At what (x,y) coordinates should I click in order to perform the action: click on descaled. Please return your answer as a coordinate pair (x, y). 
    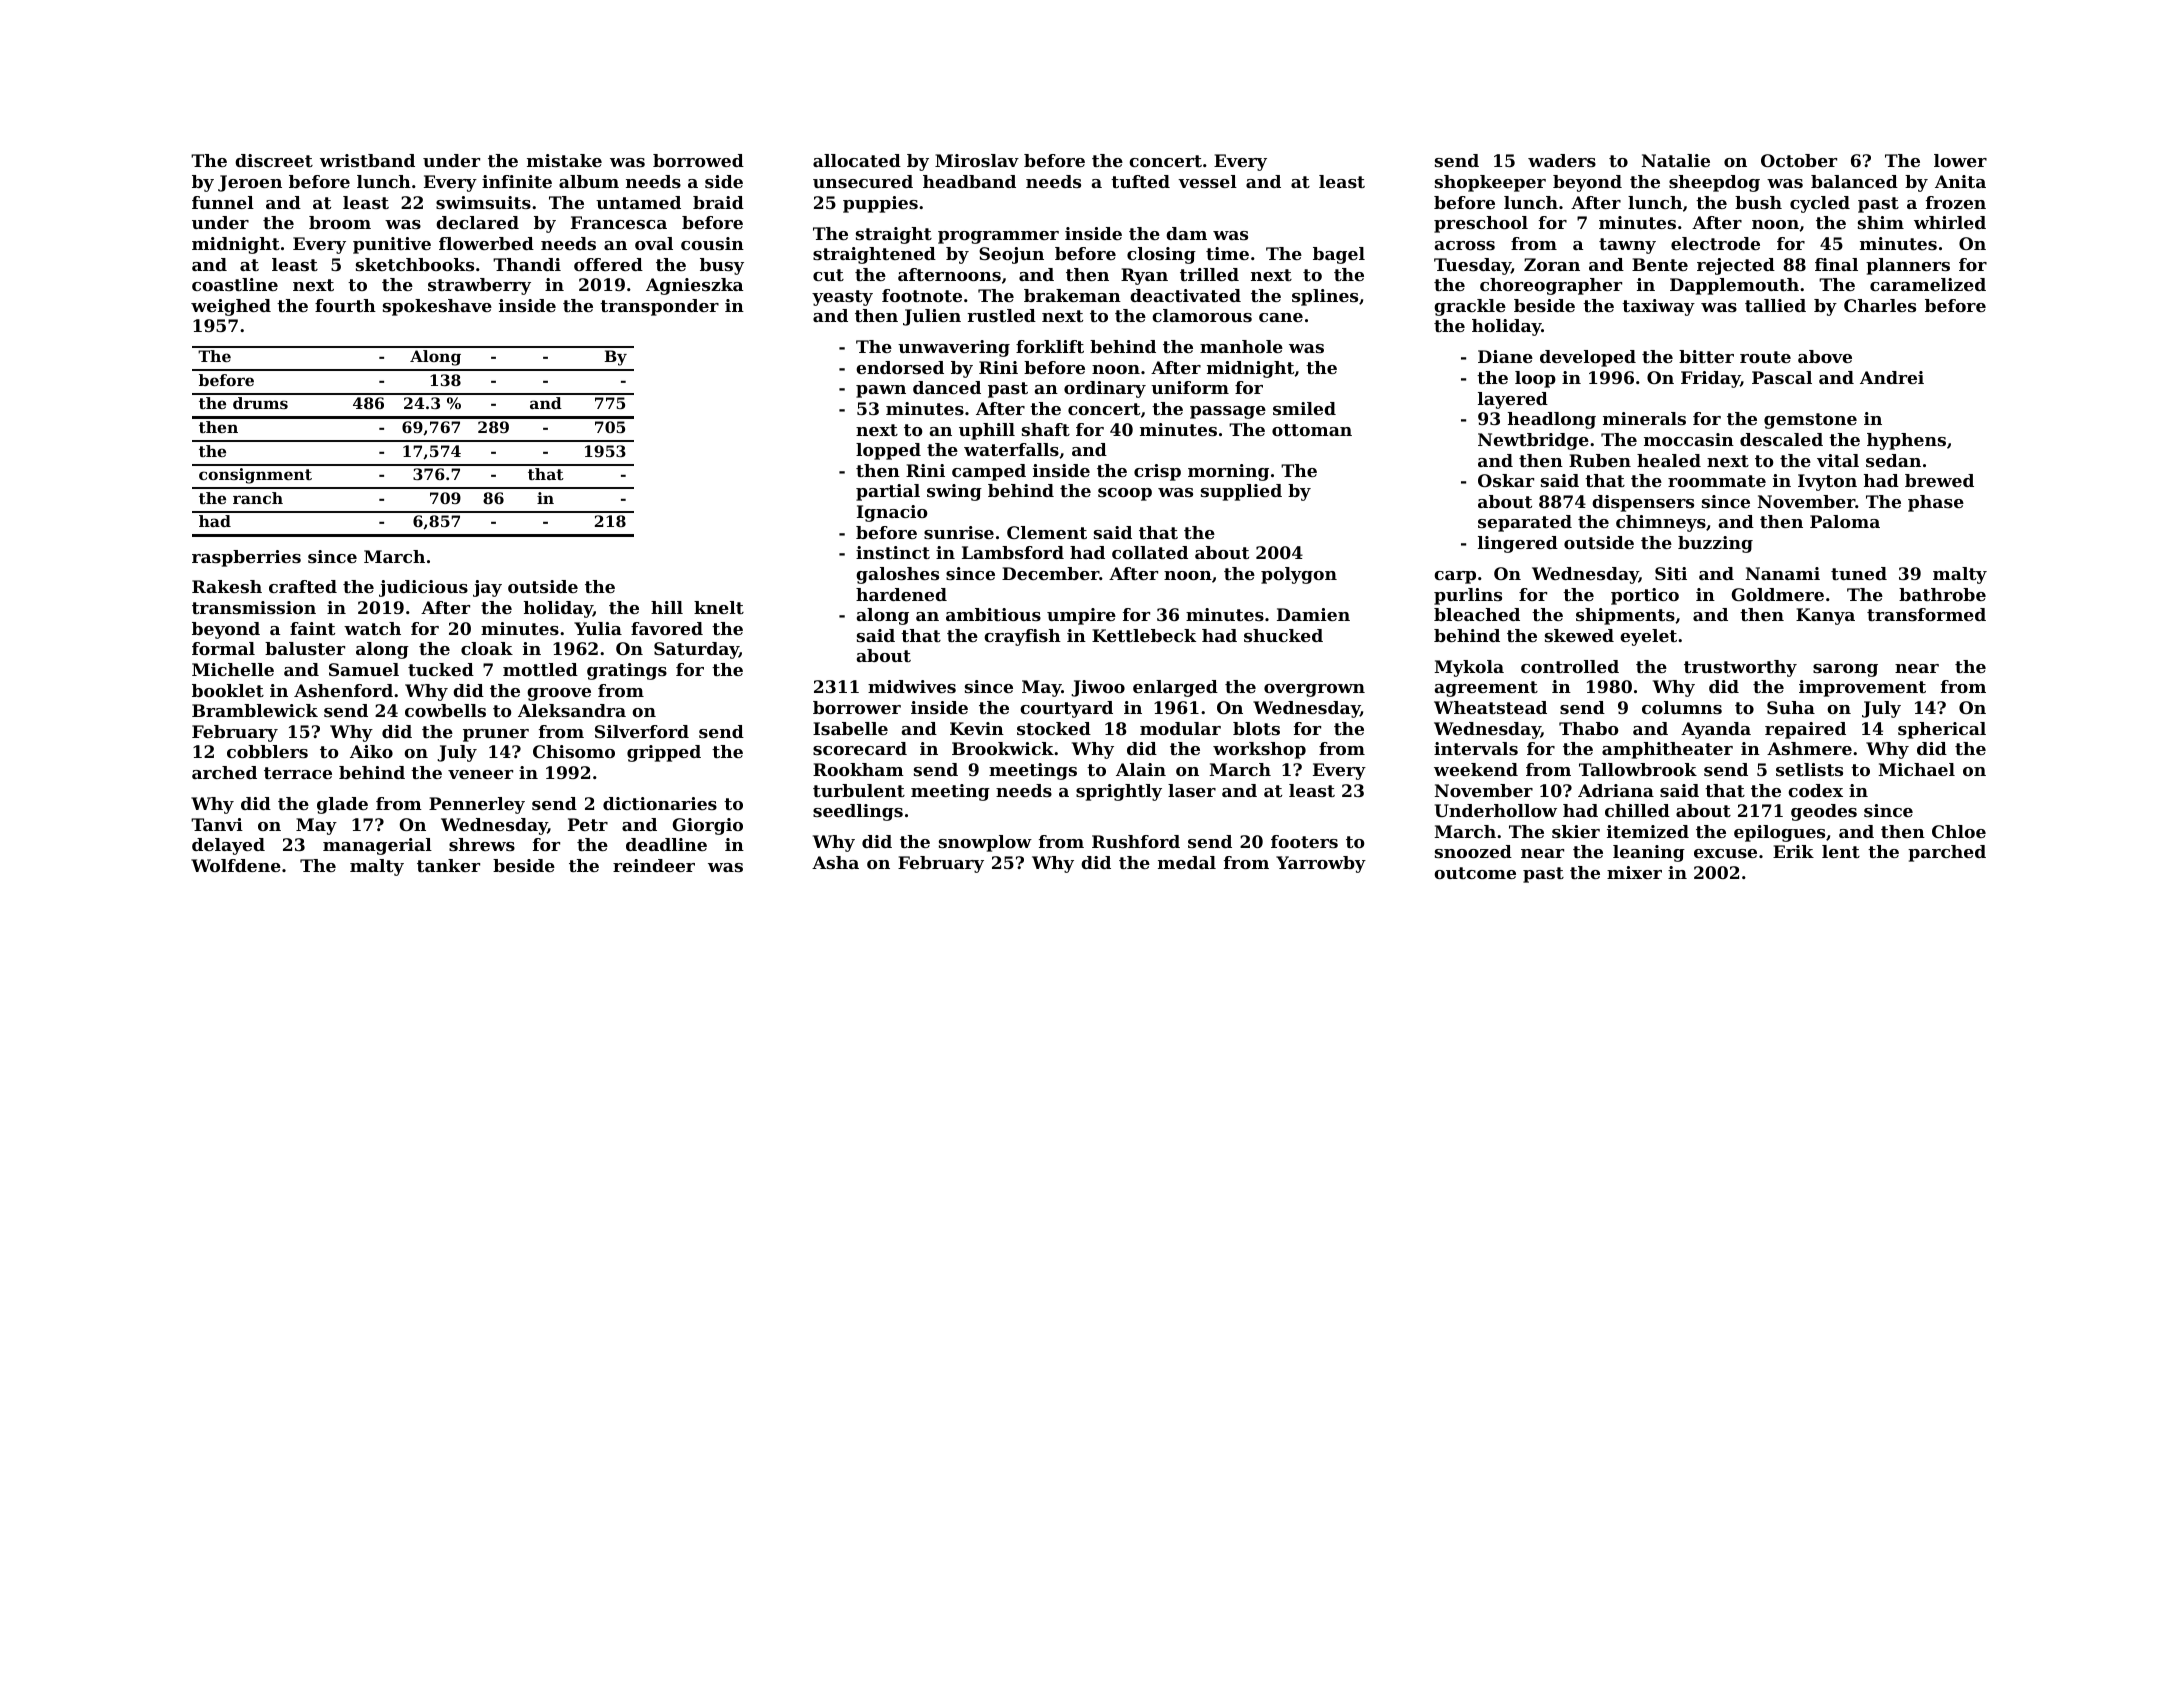
    Looking at the image, I should click on (1781, 439).
